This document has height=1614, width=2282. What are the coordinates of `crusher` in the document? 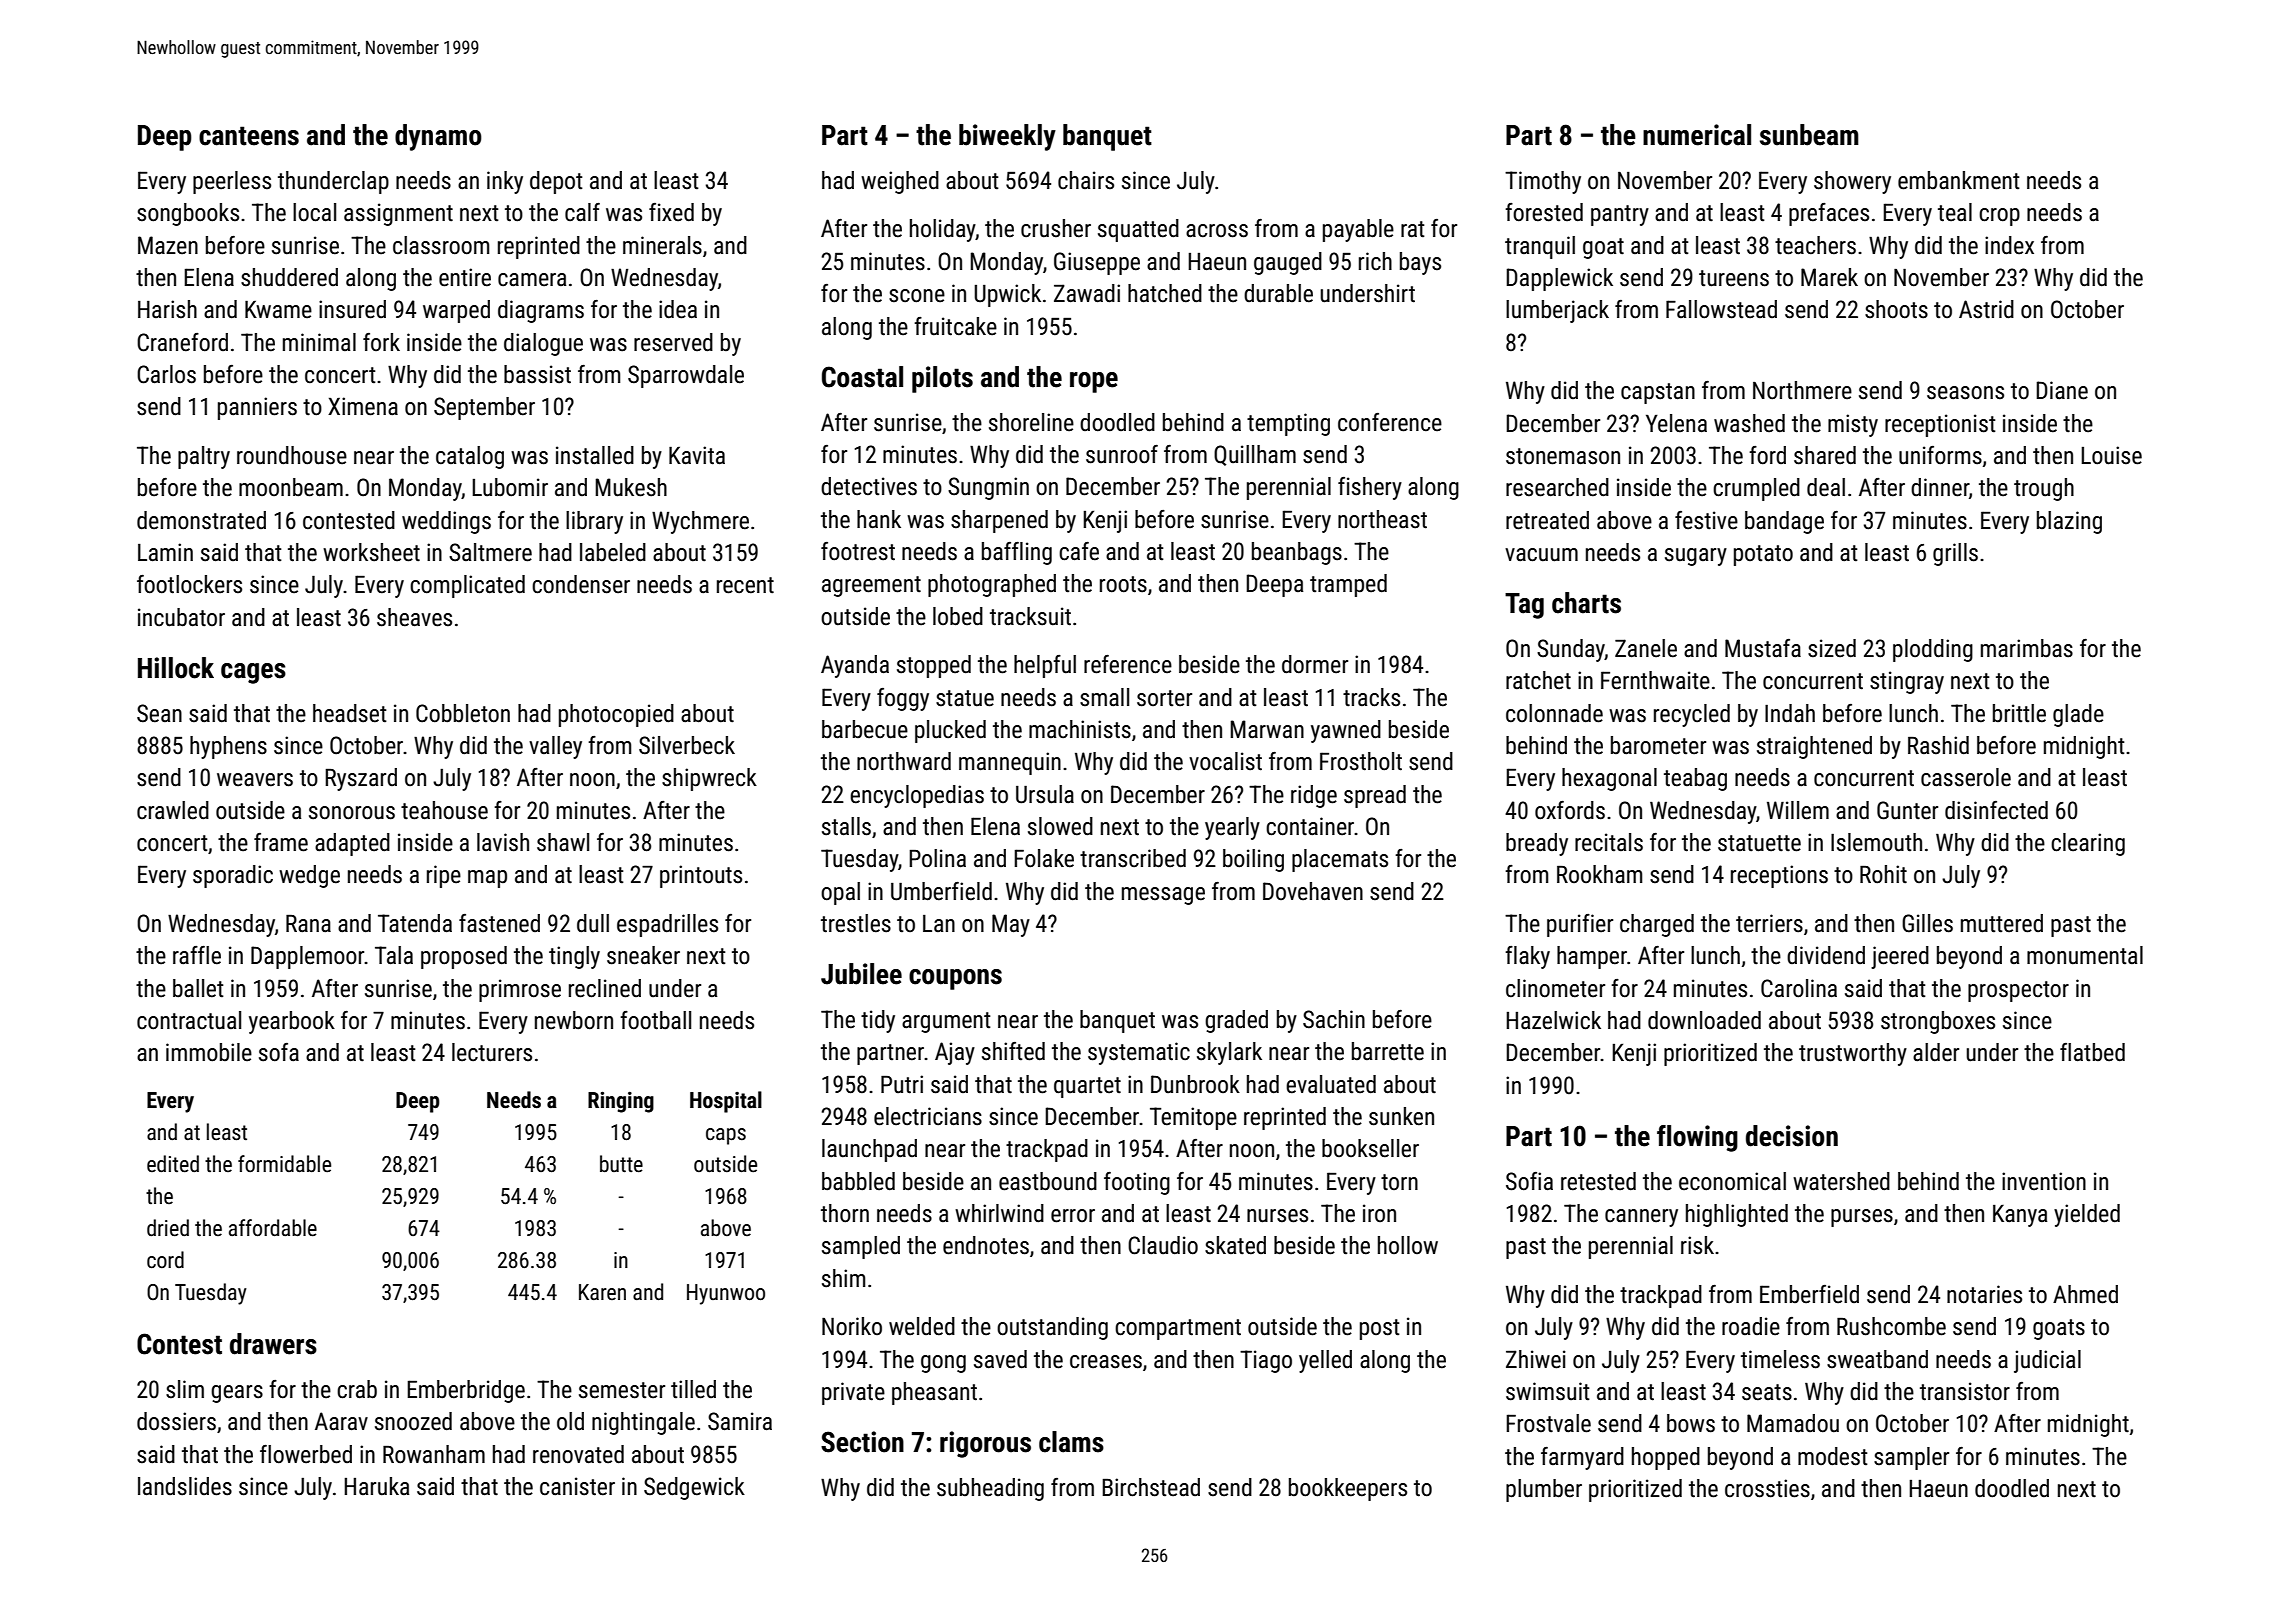 It's located at (1056, 228).
